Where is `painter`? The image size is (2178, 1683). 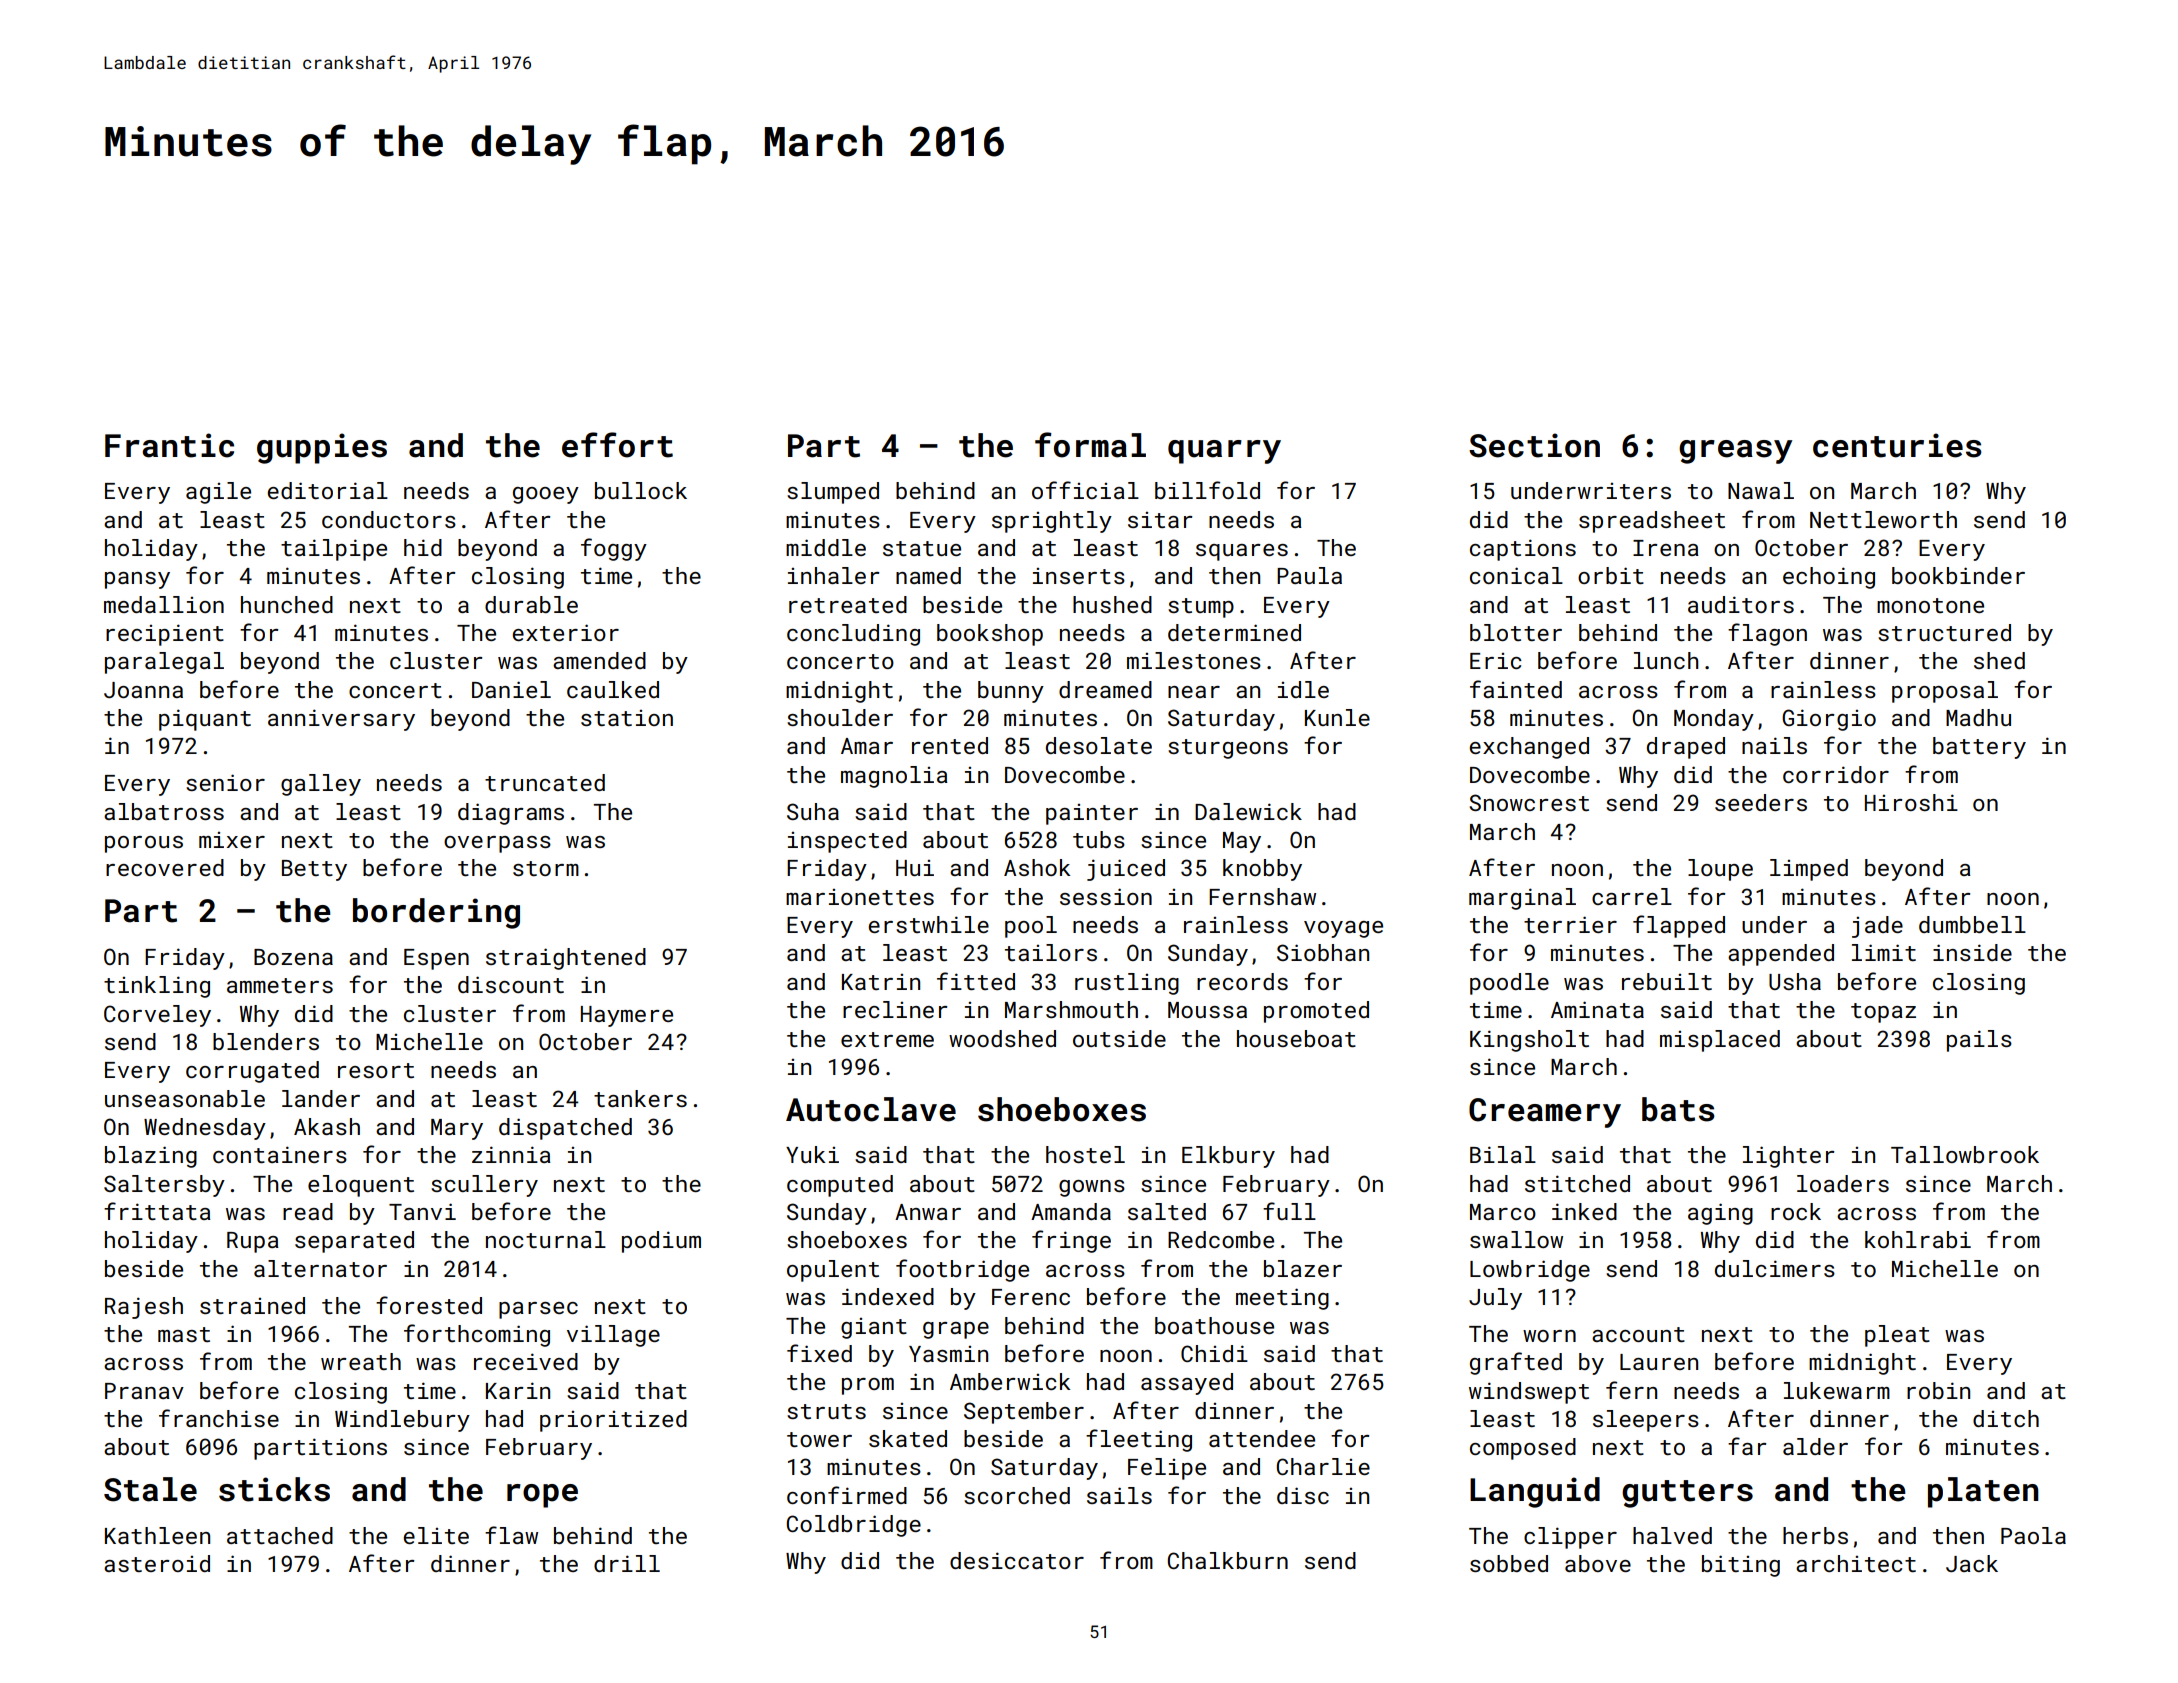 painter is located at coordinates (1092, 814).
